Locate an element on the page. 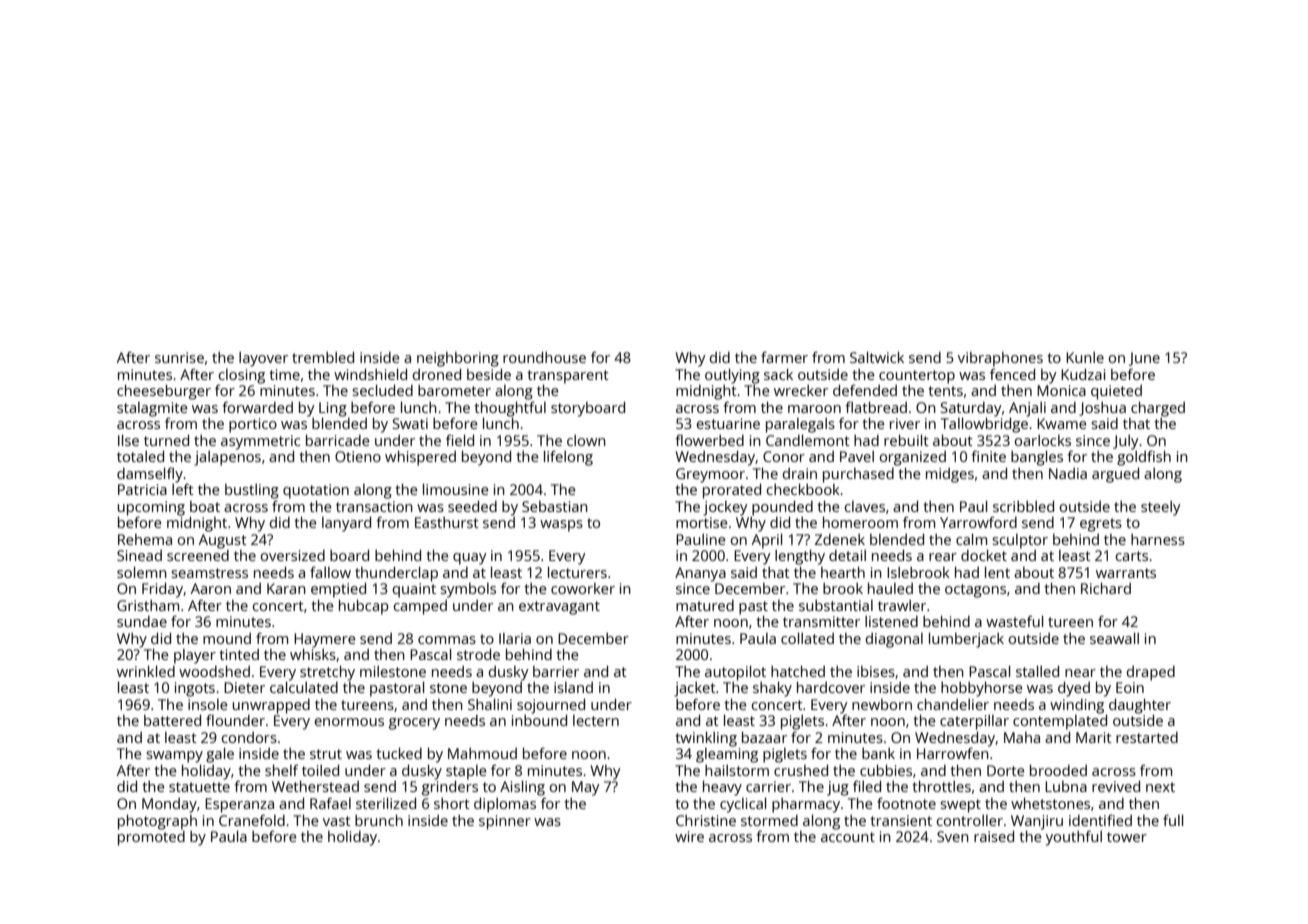 This document has width=1308, height=924. limousine is located at coordinates (456, 489).
